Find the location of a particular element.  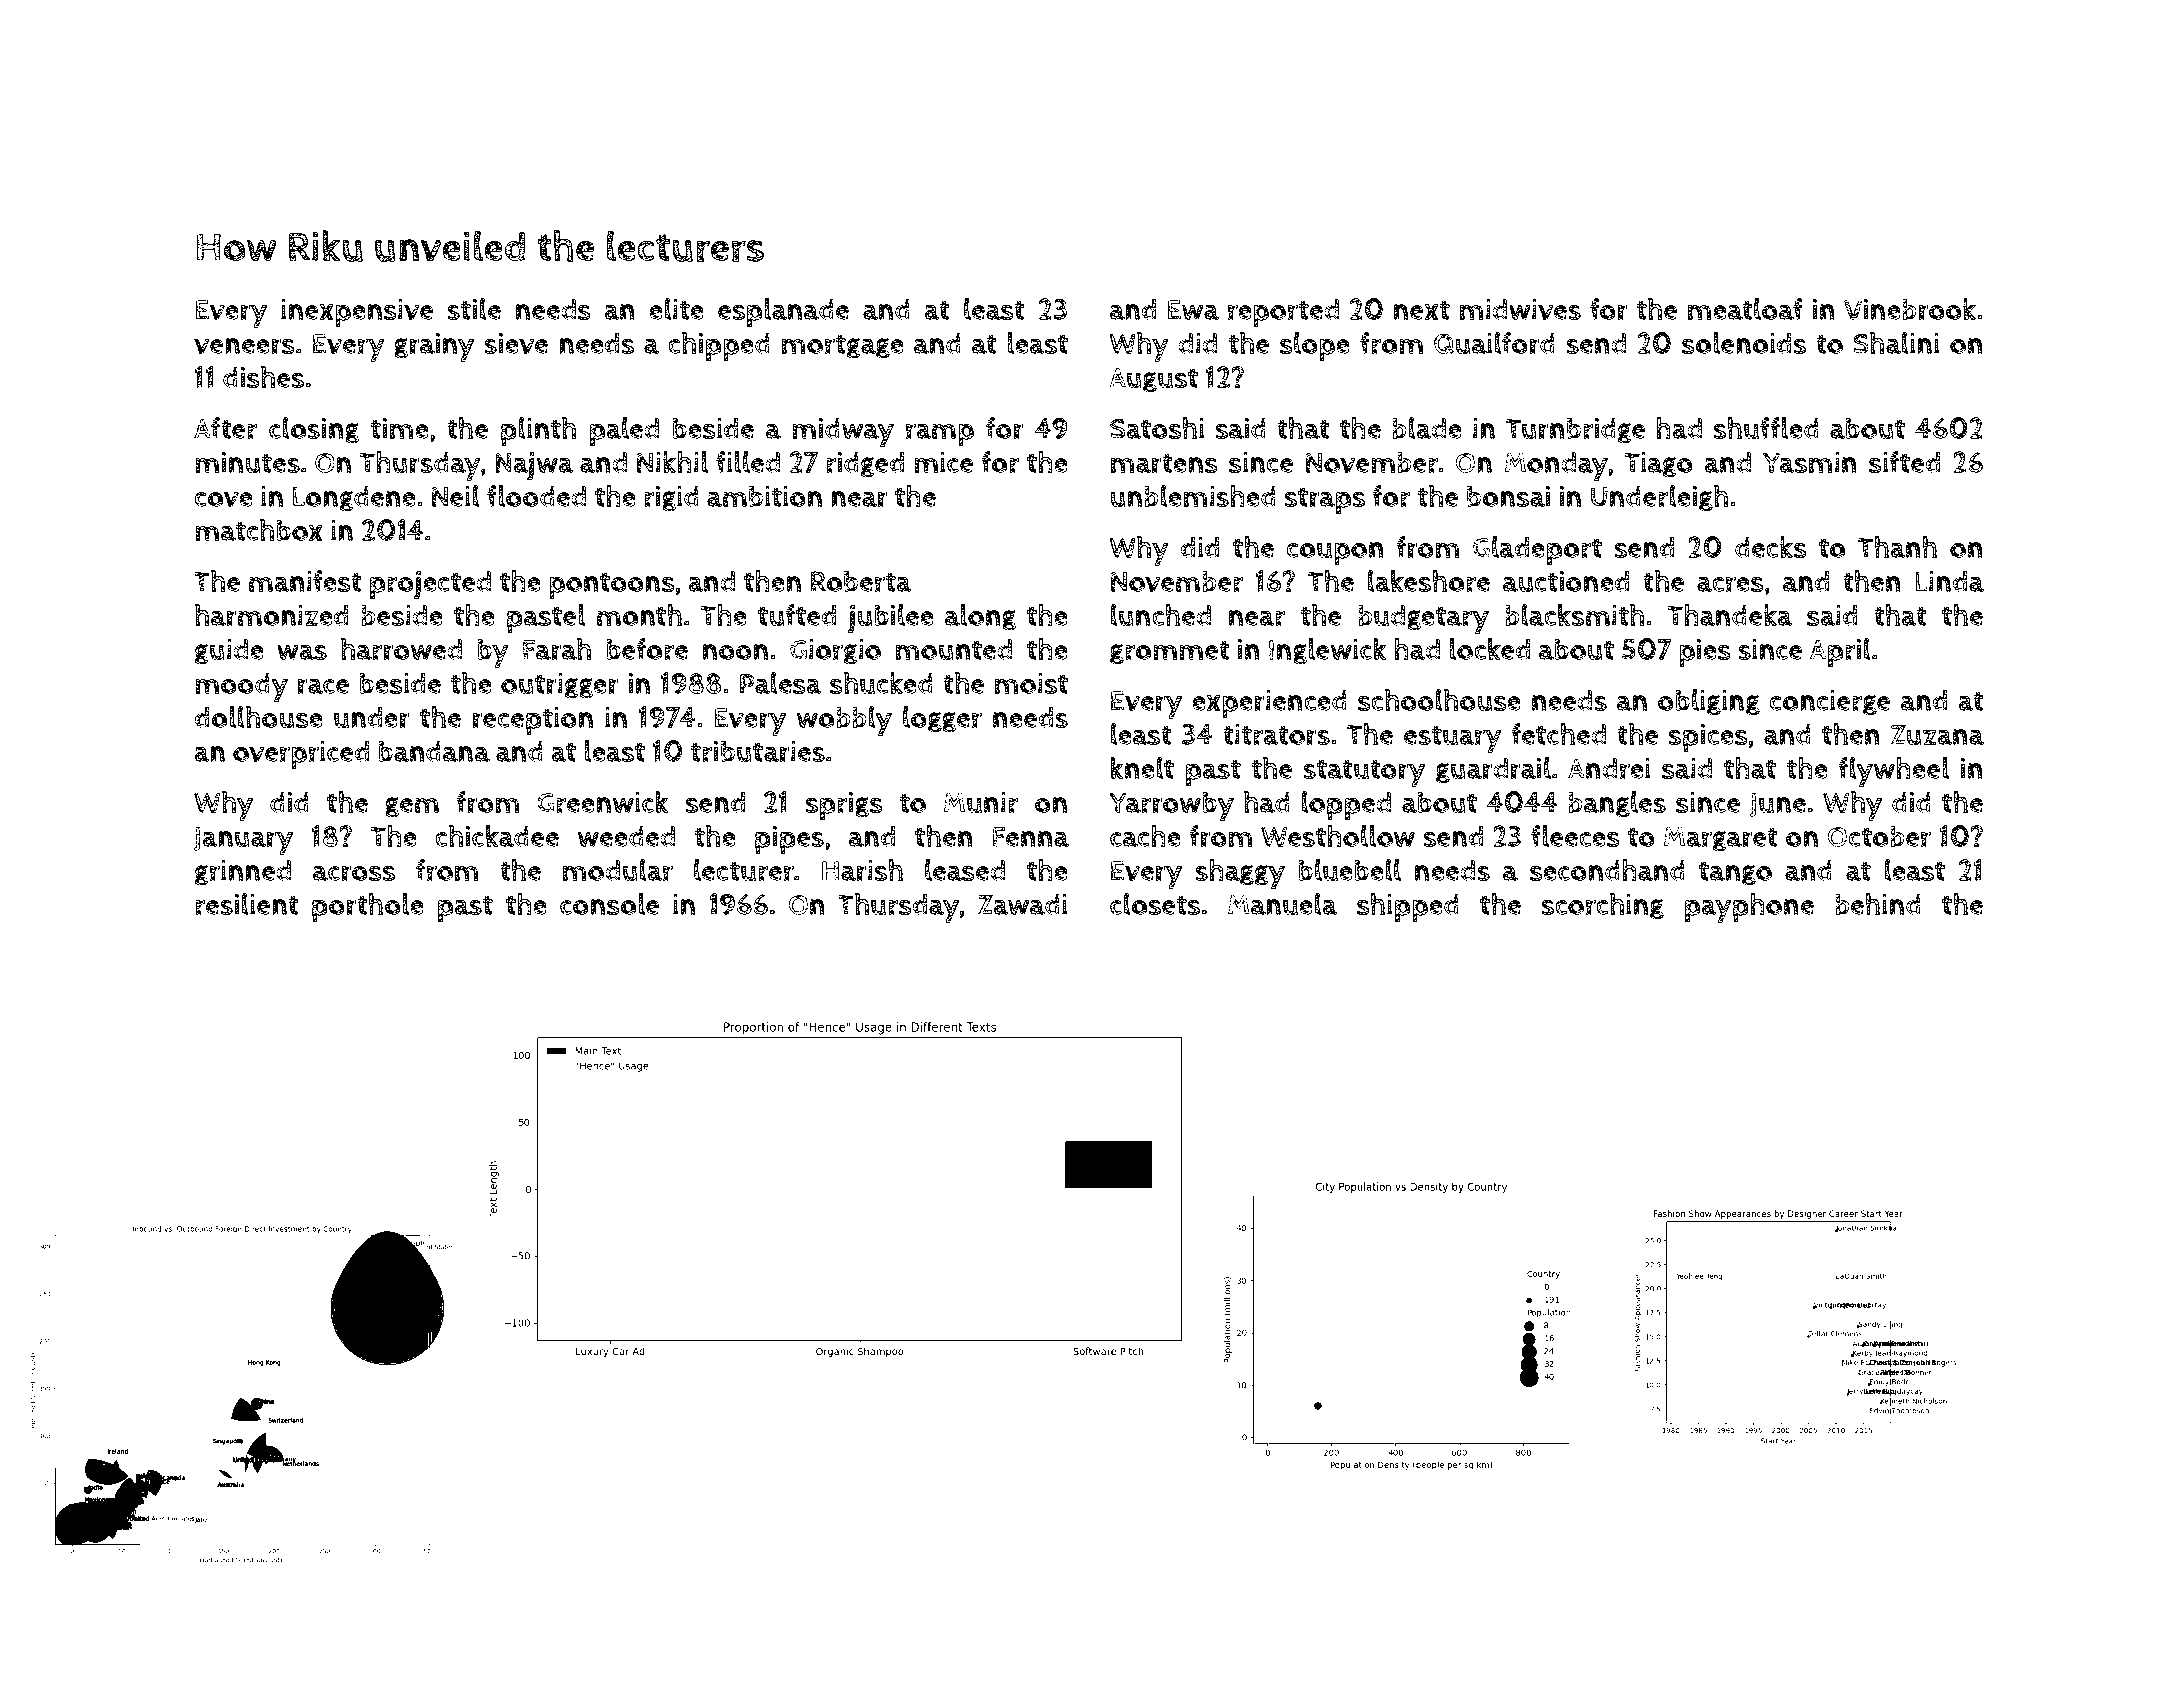

closets is located at coordinates (1155, 904).
